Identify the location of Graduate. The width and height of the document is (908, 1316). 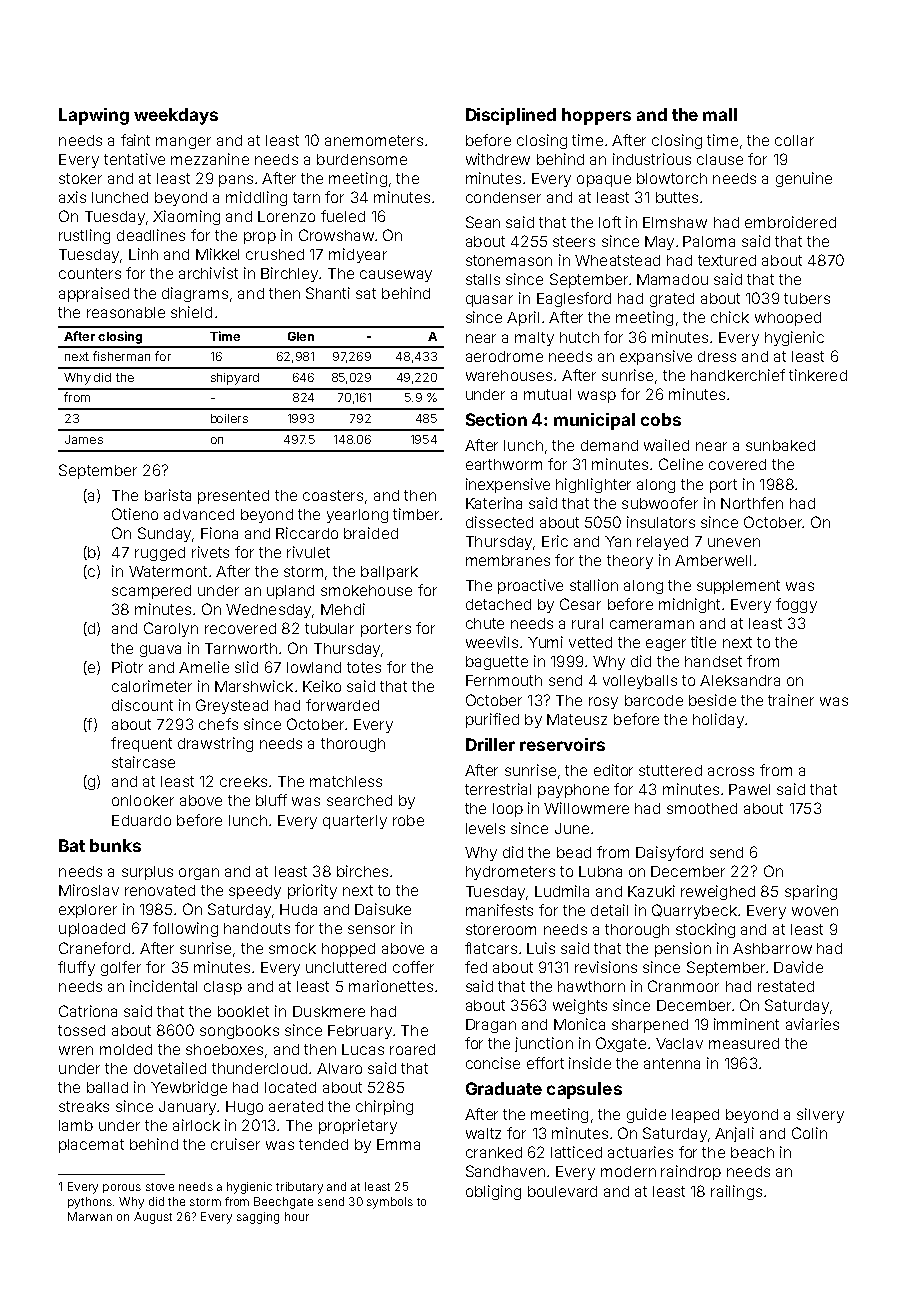
(504, 1088).
